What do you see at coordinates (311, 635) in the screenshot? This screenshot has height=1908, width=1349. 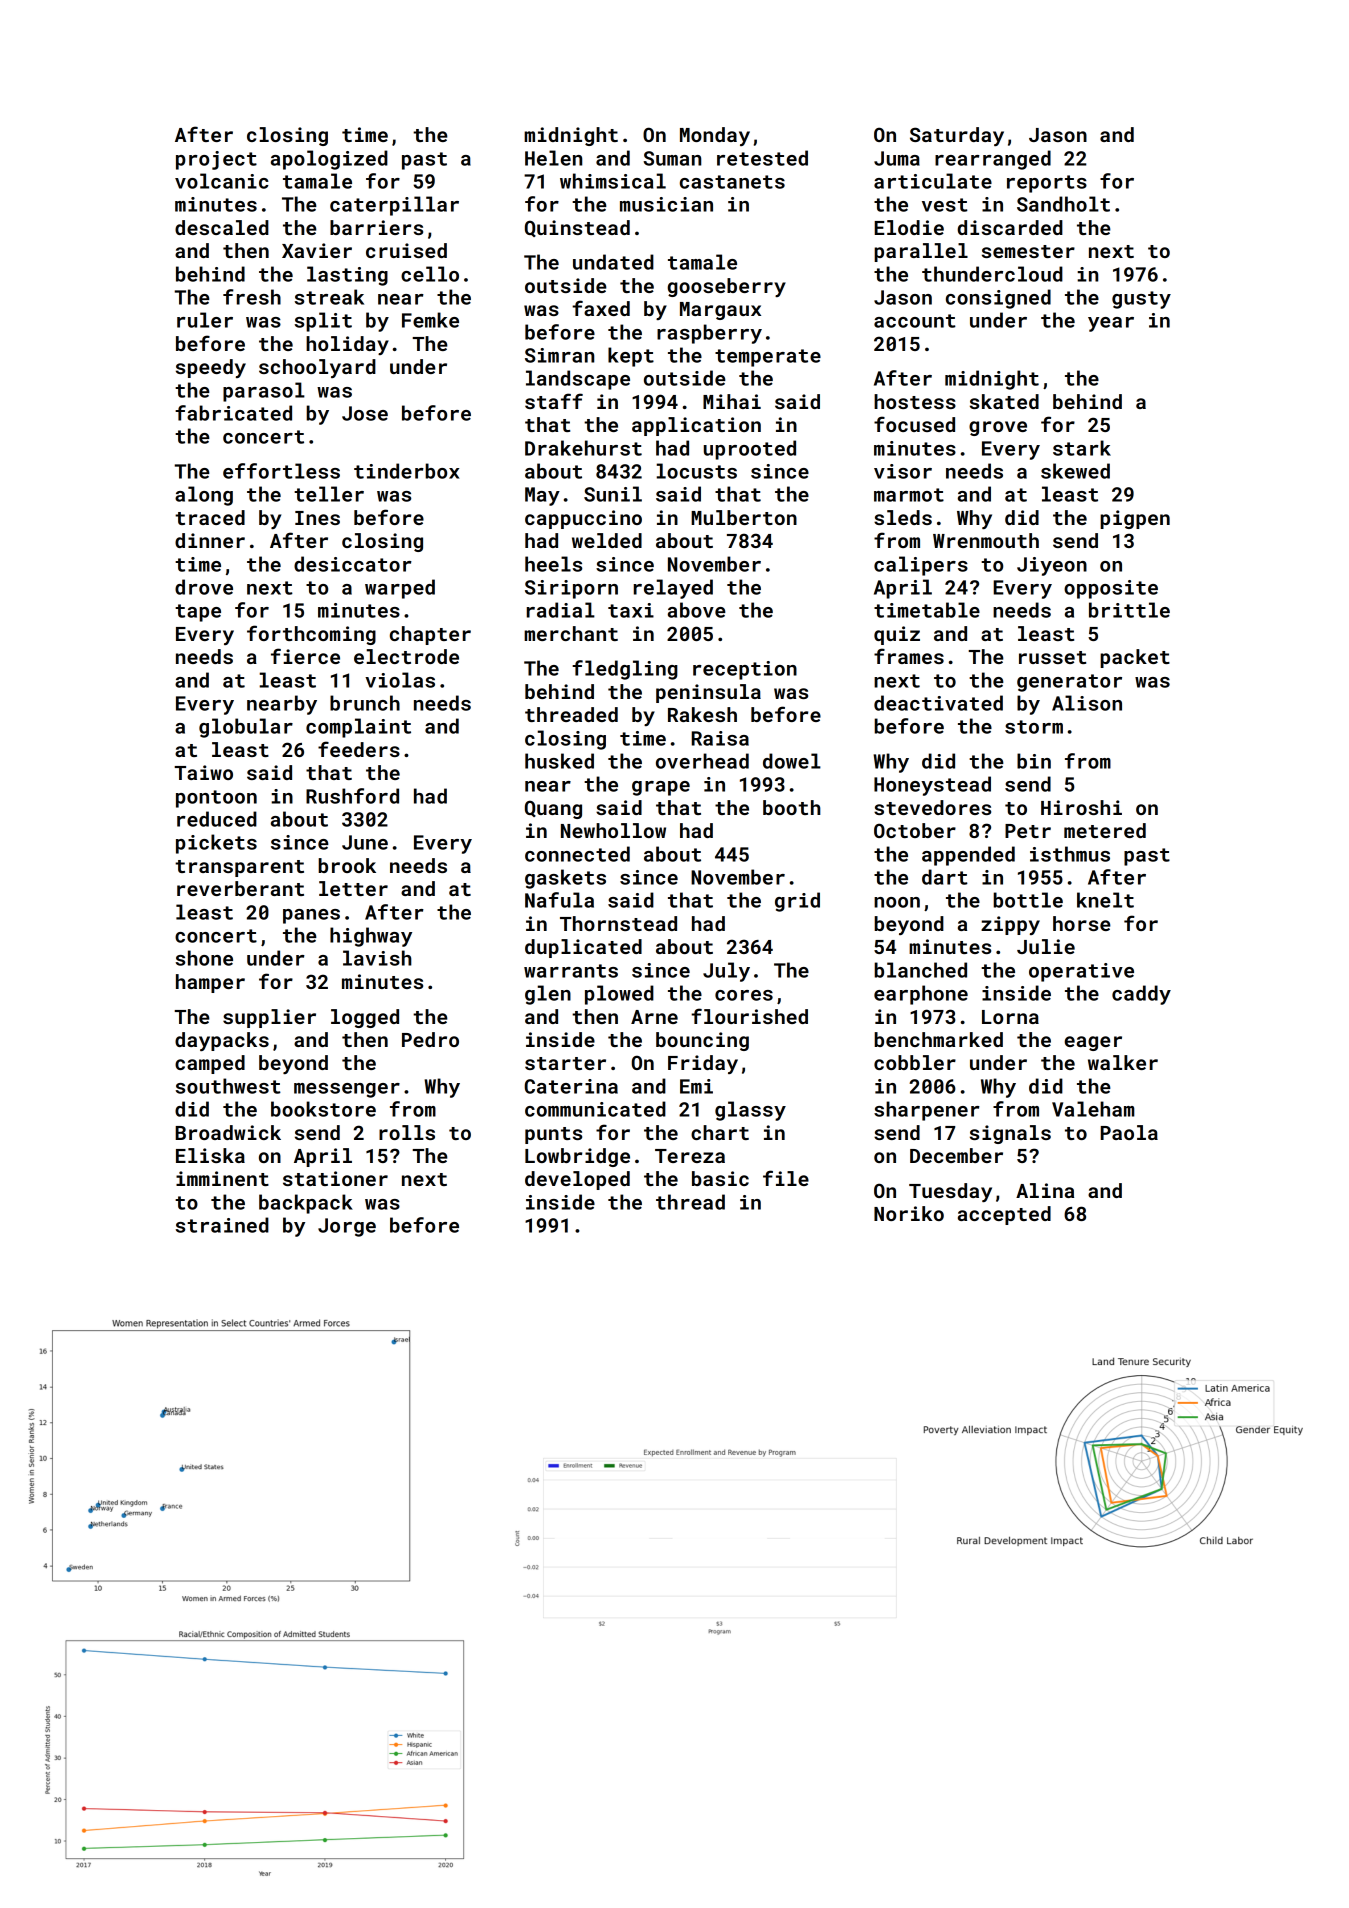 I see `forthcoming` at bounding box center [311, 635].
